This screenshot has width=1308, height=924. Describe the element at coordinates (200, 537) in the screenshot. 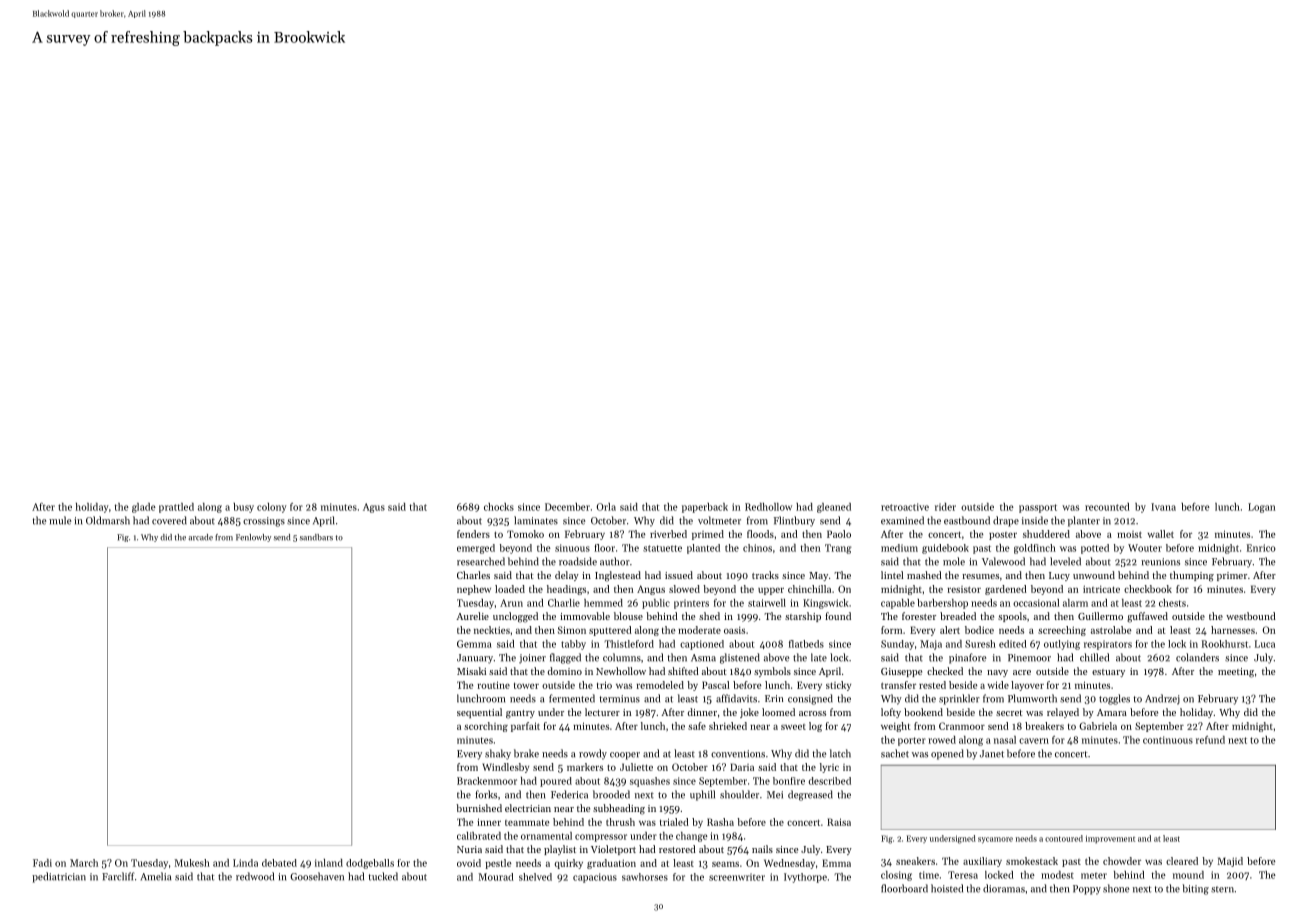

I see `arcade` at that location.
